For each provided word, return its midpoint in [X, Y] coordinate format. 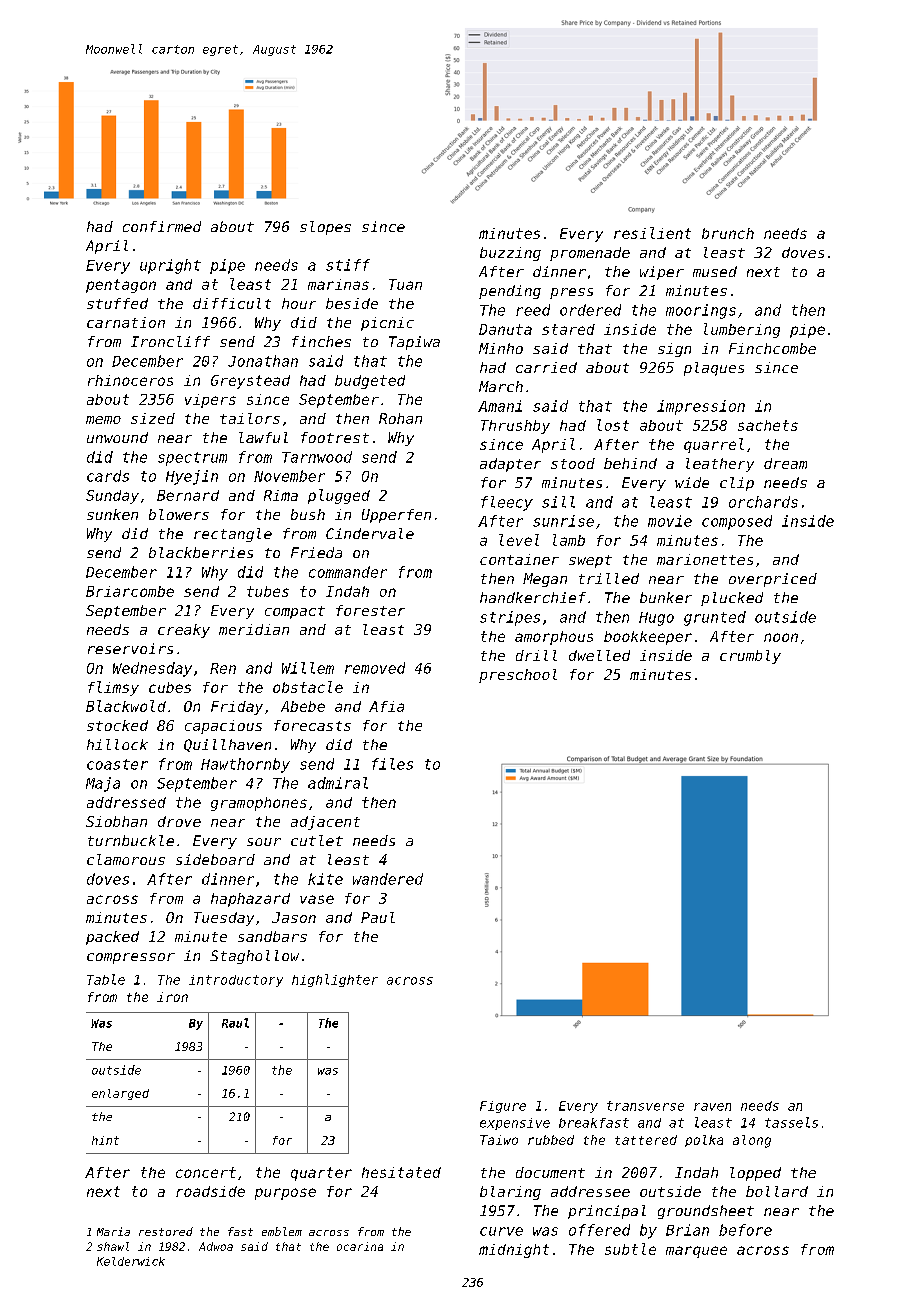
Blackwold [126, 706]
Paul [378, 917]
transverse [645, 1106]
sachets [768, 425]
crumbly [750, 657]
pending [510, 292]
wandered [388, 879]
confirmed [162, 226]
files [392, 764]
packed [112, 938]
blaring [510, 1193]
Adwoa [216, 1246]
